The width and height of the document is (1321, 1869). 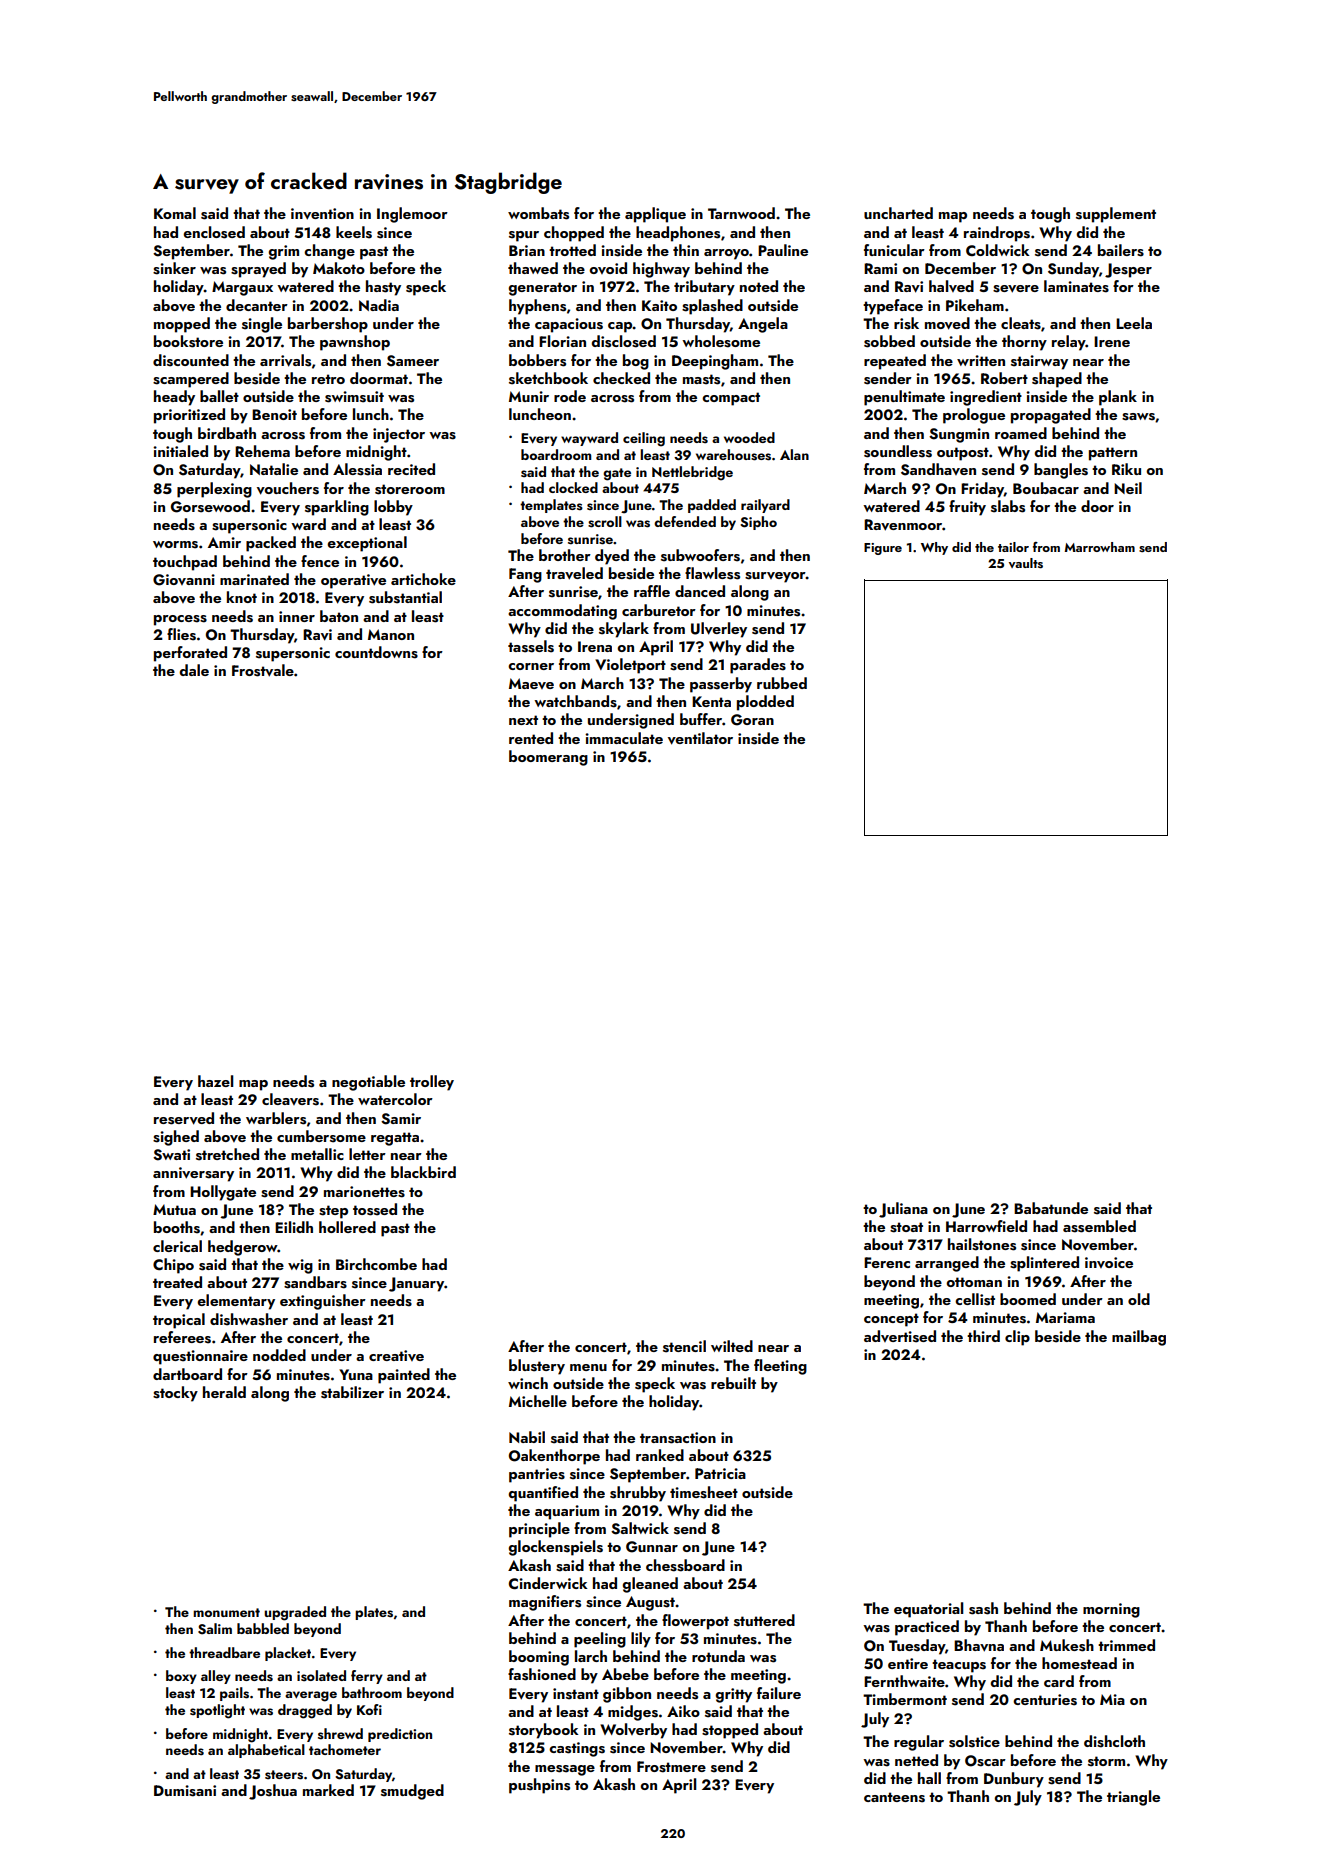 What do you see at coordinates (548, 758) in the document?
I see `boomerang` at bounding box center [548, 758].
